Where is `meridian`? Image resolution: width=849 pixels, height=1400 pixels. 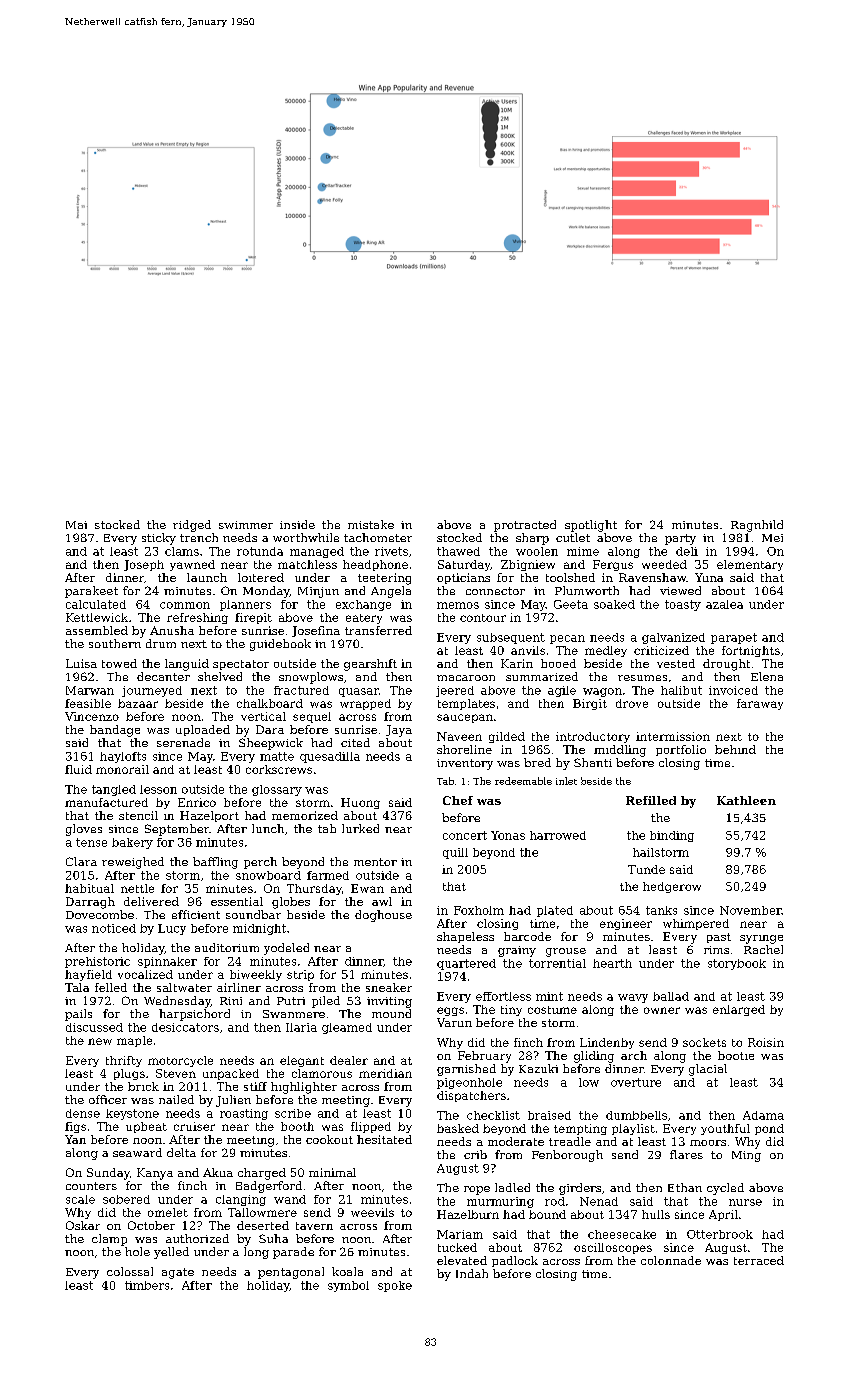 meridian is located at coordinates (385, 1073).
